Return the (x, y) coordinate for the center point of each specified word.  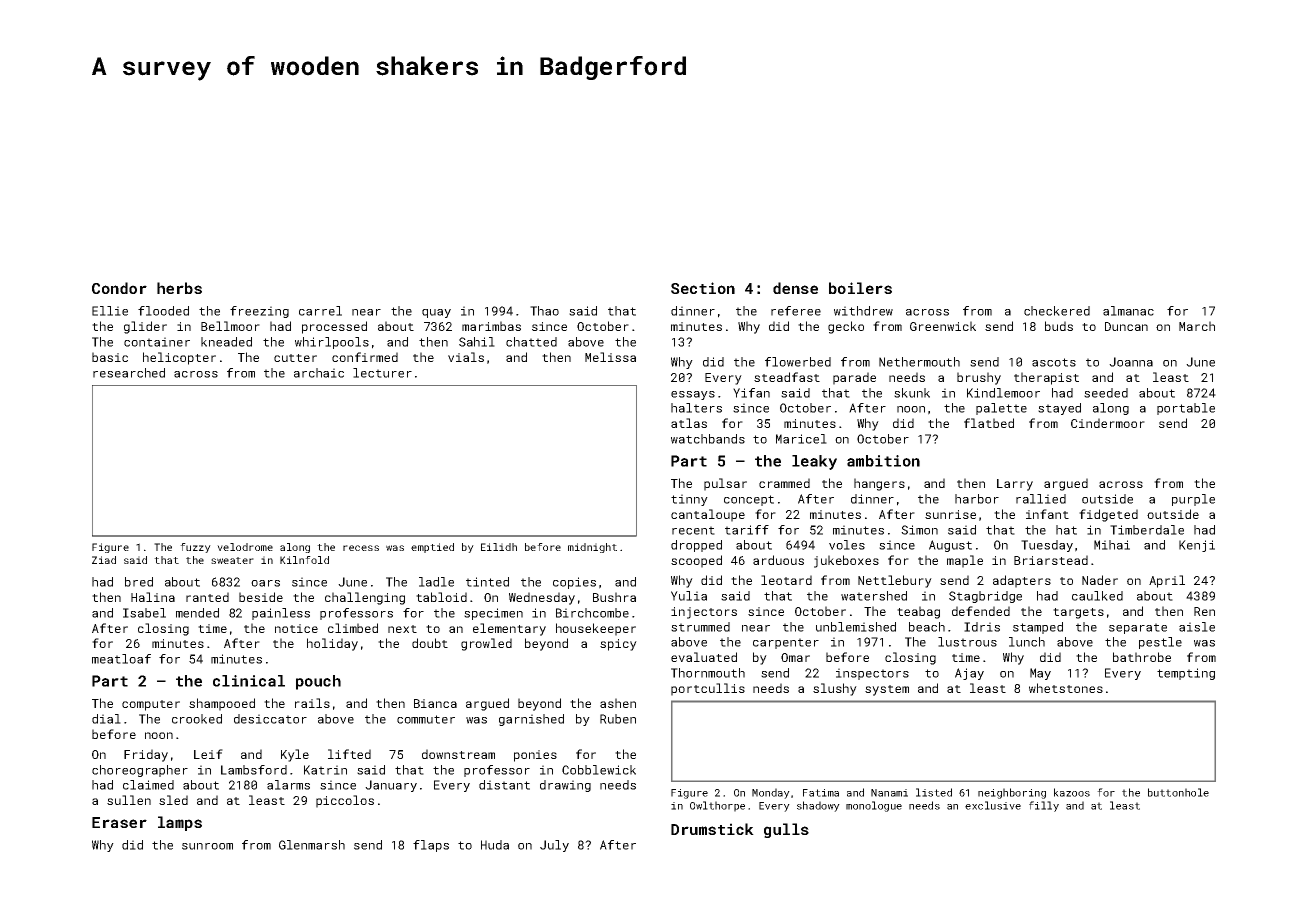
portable (1186, 409)
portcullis (708, 689)
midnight (592, 548)
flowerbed (798, 362)
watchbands (708, 439)
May (1040, 674)
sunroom (207, 846)
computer (151, 705)
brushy (979, 378)
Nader (1100, 580)
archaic (319, 373)
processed (334, 327)
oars (265, 583)
